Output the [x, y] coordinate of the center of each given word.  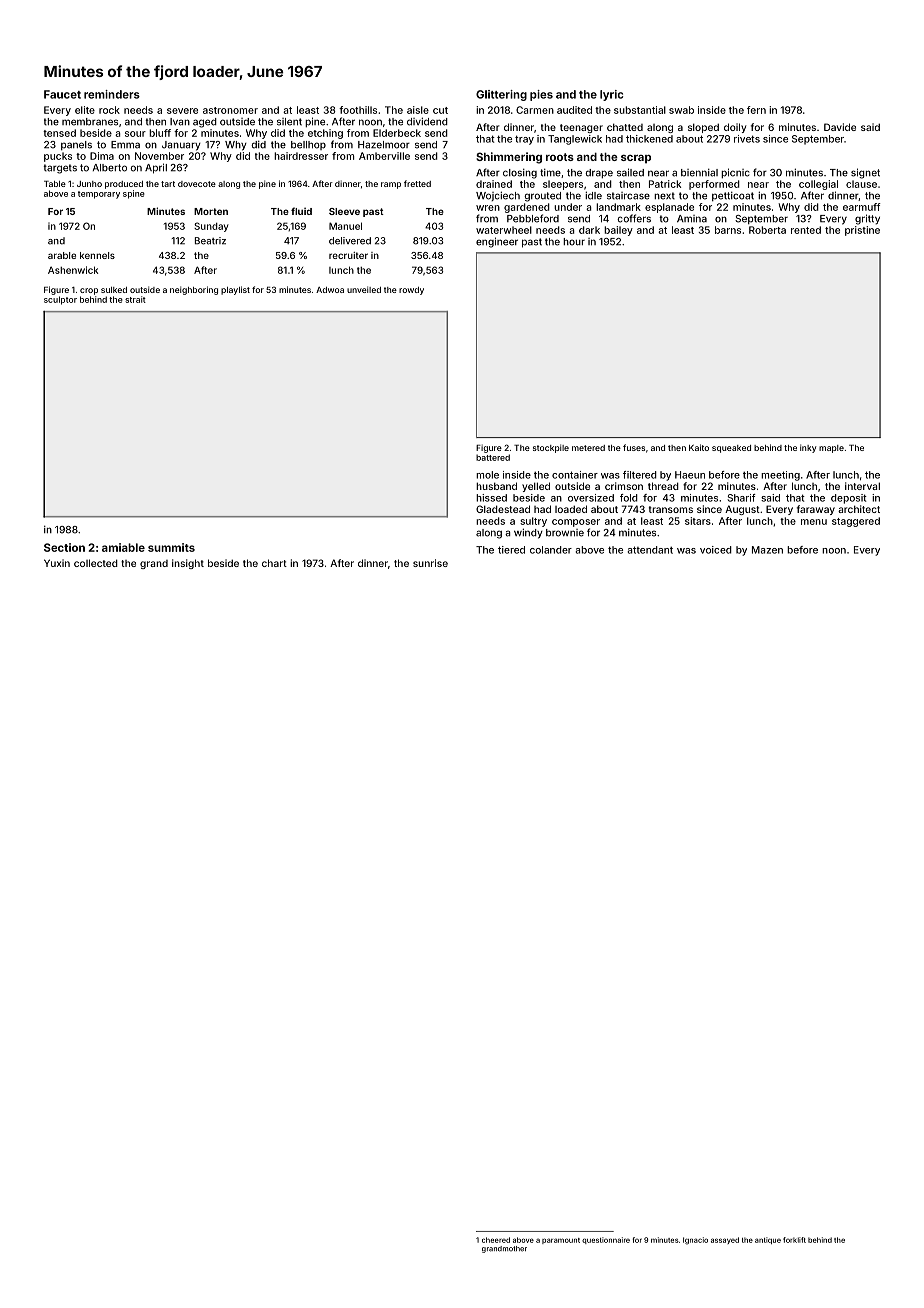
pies [541, 95]
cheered [496, 1240]
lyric [611, 95]
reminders [112, 94]
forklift [794, 1240]
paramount [561, 1241]
